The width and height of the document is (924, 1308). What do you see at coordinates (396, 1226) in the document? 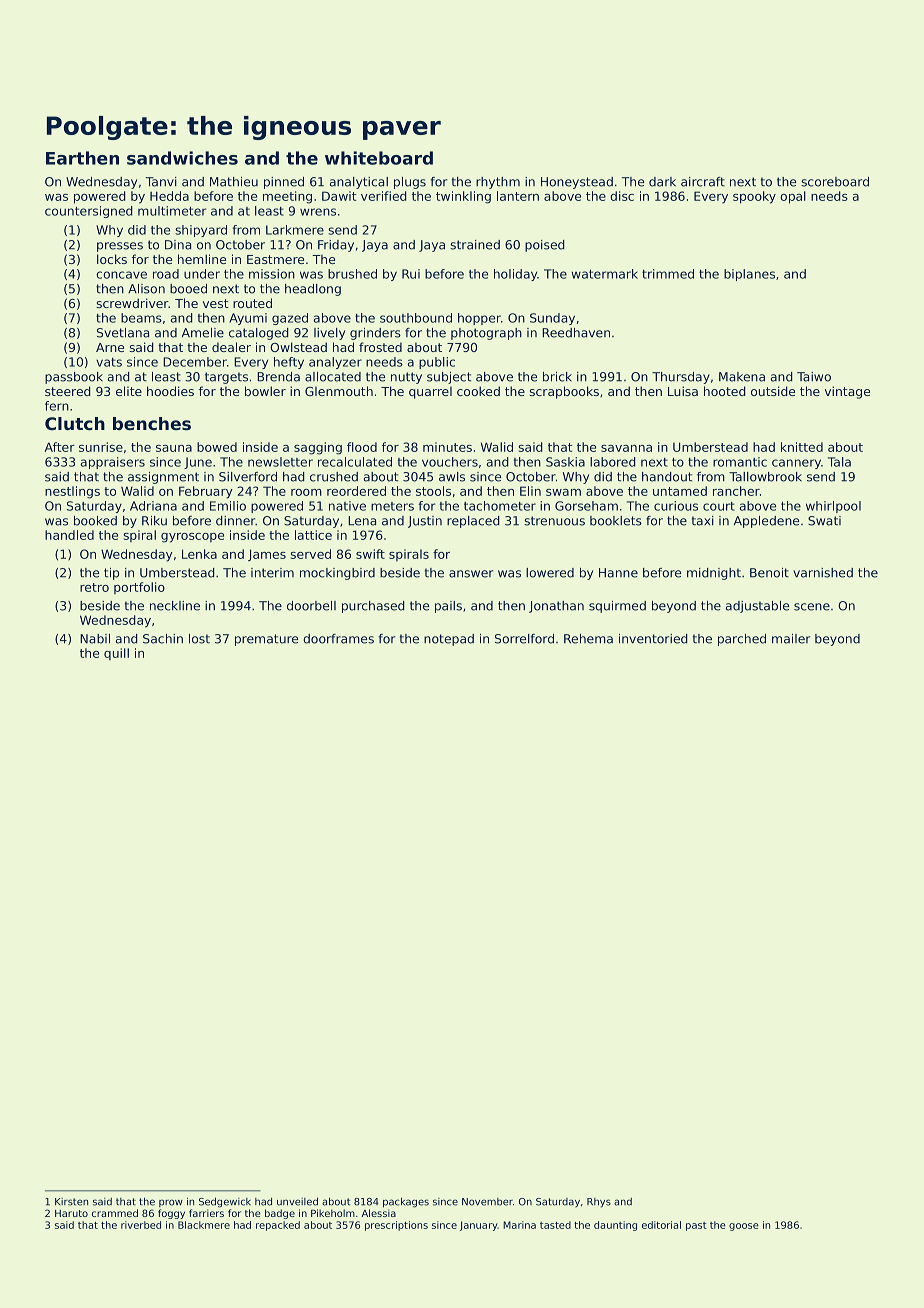
I see `prescriptions` at bounding box center [396, 1226].
